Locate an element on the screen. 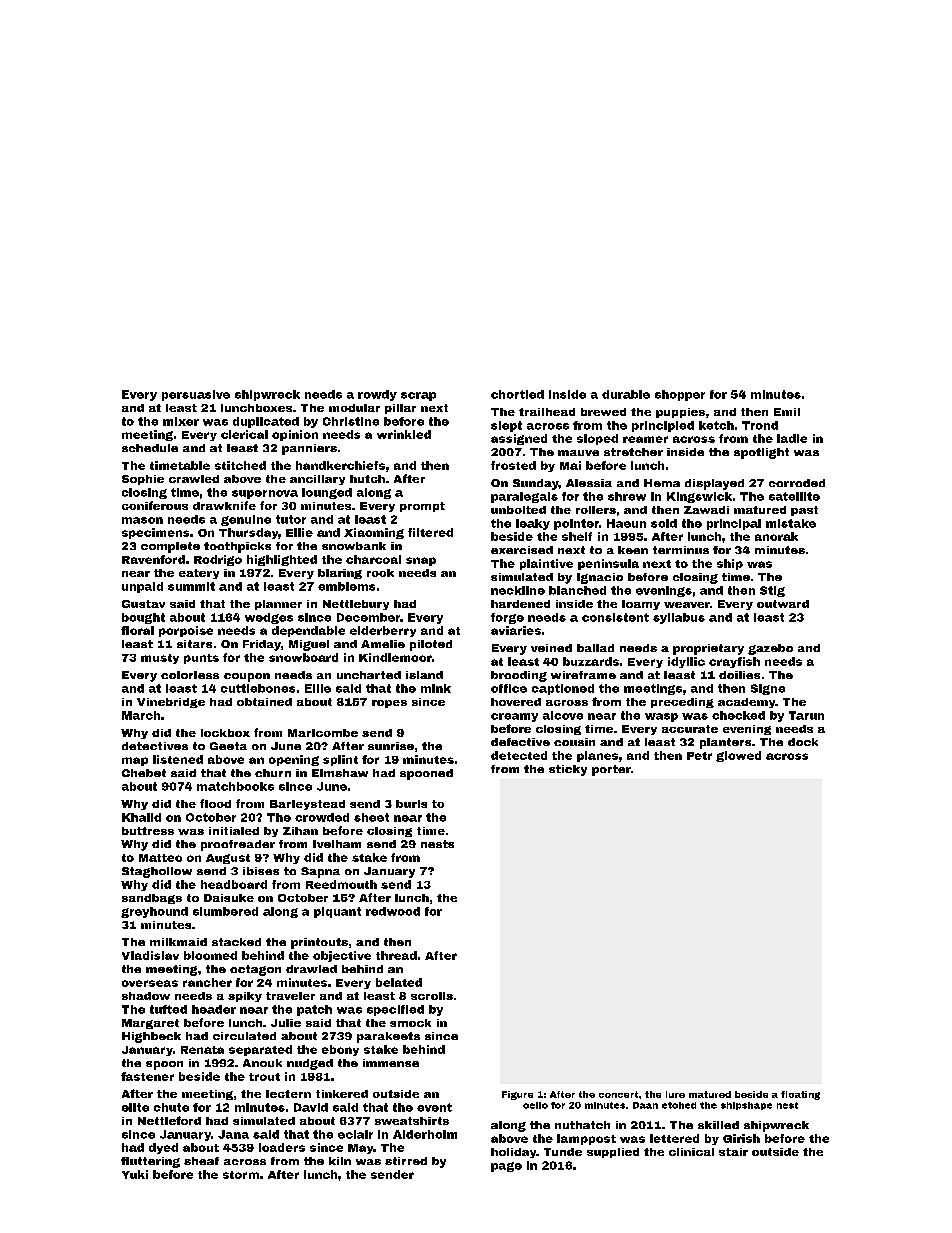 Image resolution: width=952 pixels, height=1233 pixels. glowed is located at coordinates (738, 756).
